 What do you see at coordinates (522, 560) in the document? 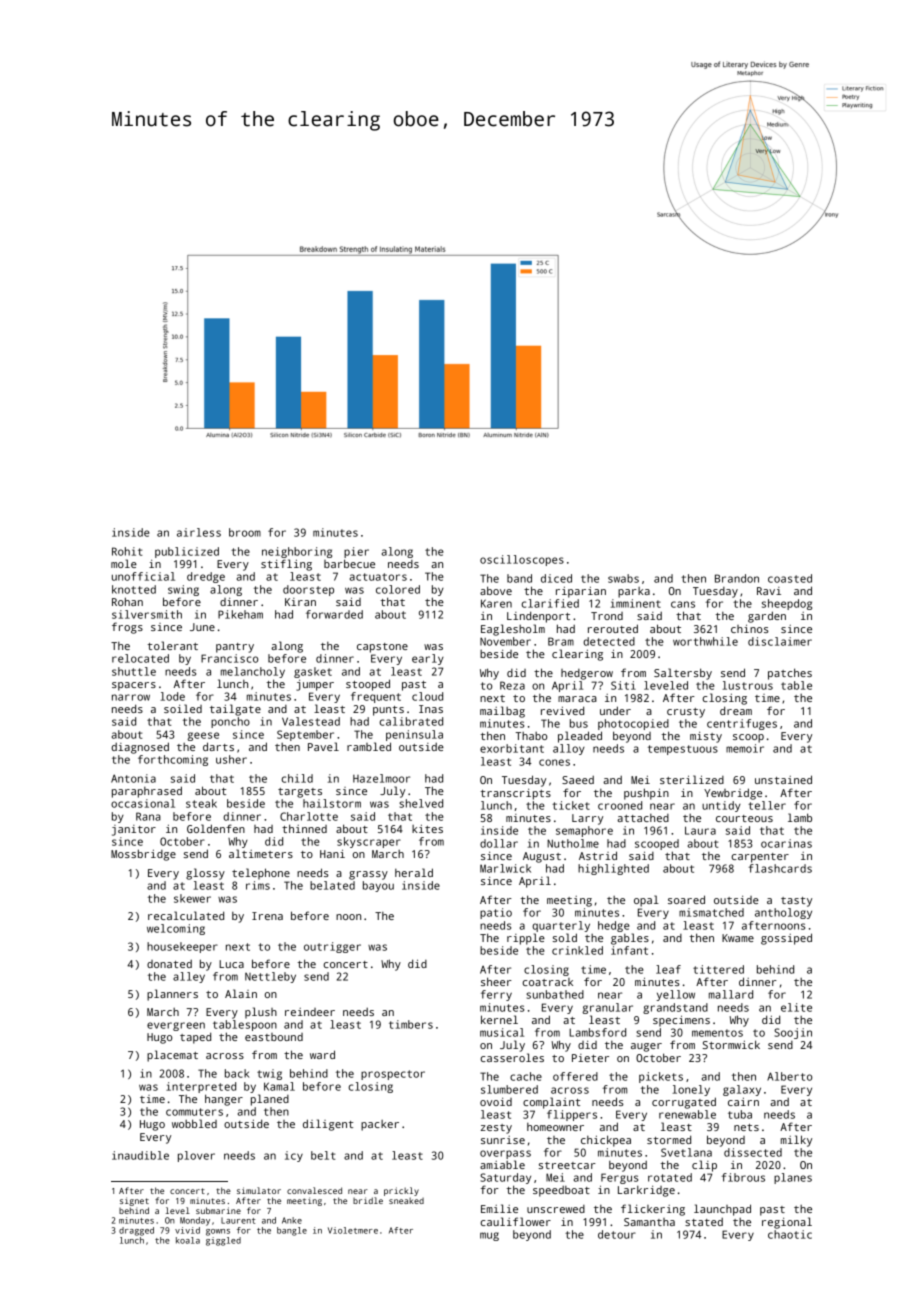
I see `oscilloscopes` at bounding box center [522, 560].
